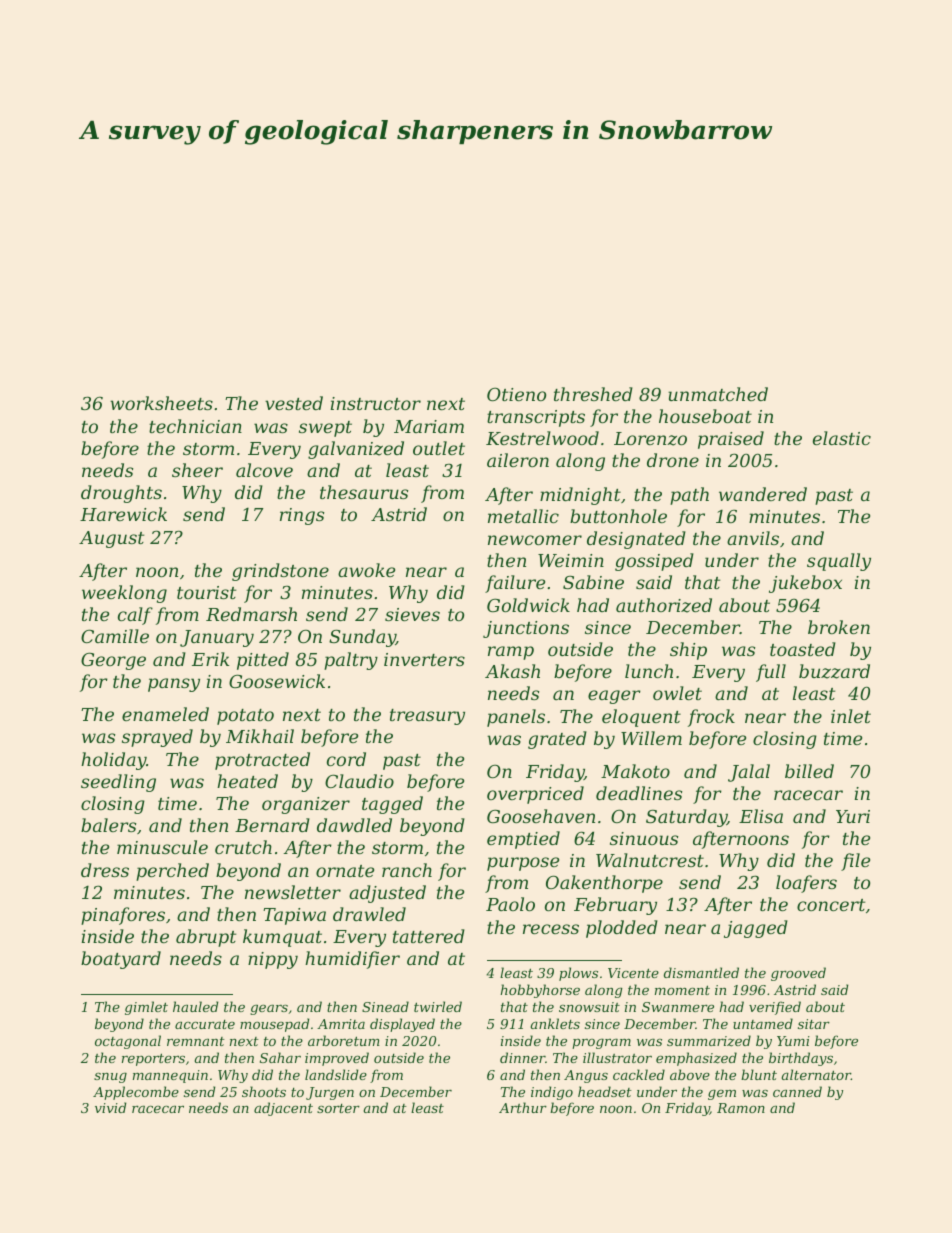 The height and width of the screenshot is (1233, 952). Describe the element at coordinates (161, 403) in the screenshot. I see `worksheets` at that location.
